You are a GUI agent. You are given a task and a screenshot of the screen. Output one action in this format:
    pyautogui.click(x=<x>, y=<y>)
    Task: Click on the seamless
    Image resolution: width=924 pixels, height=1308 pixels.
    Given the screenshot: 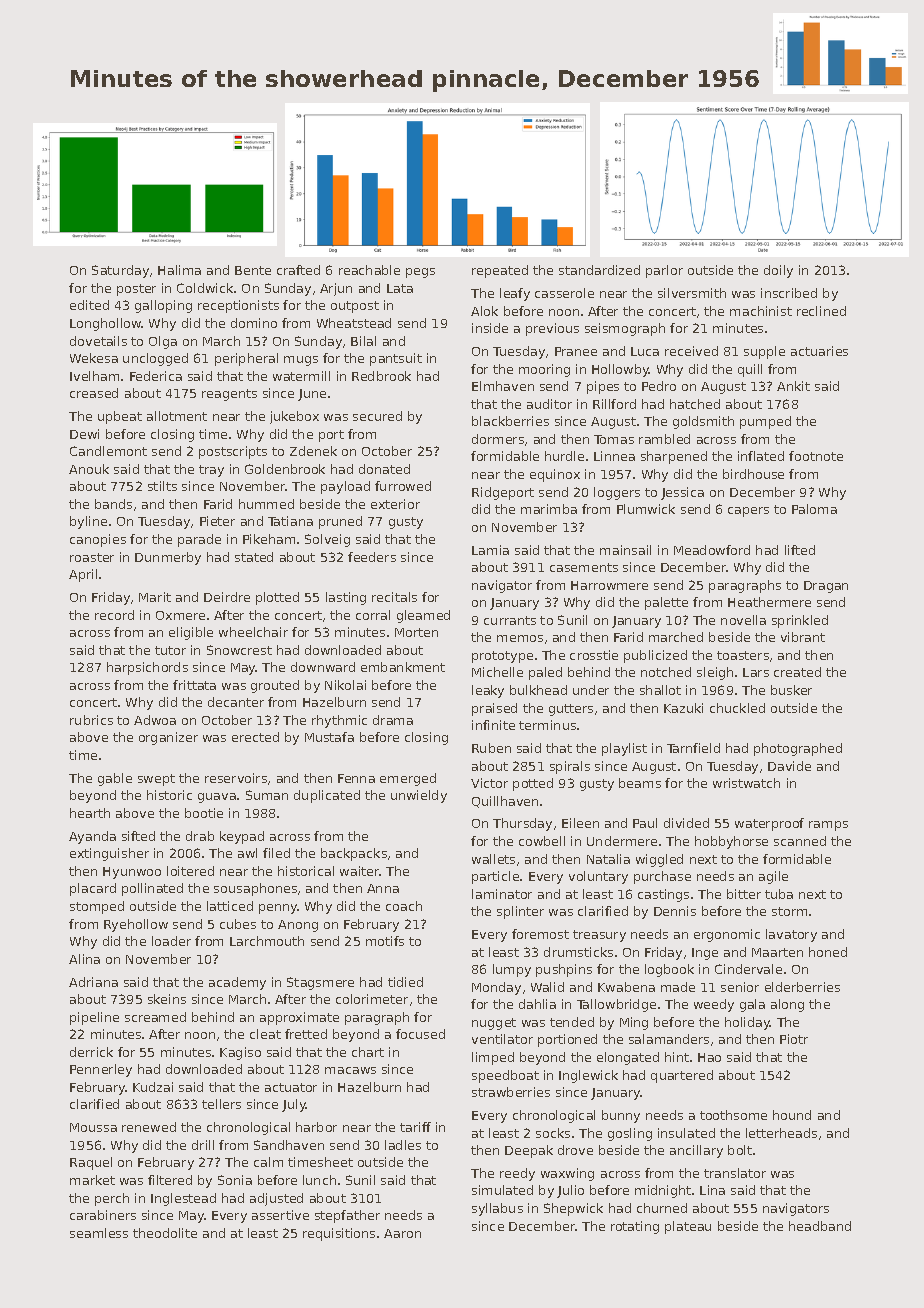 What is the action you would take?
    pyautogui.click(x=99, y=1233)
